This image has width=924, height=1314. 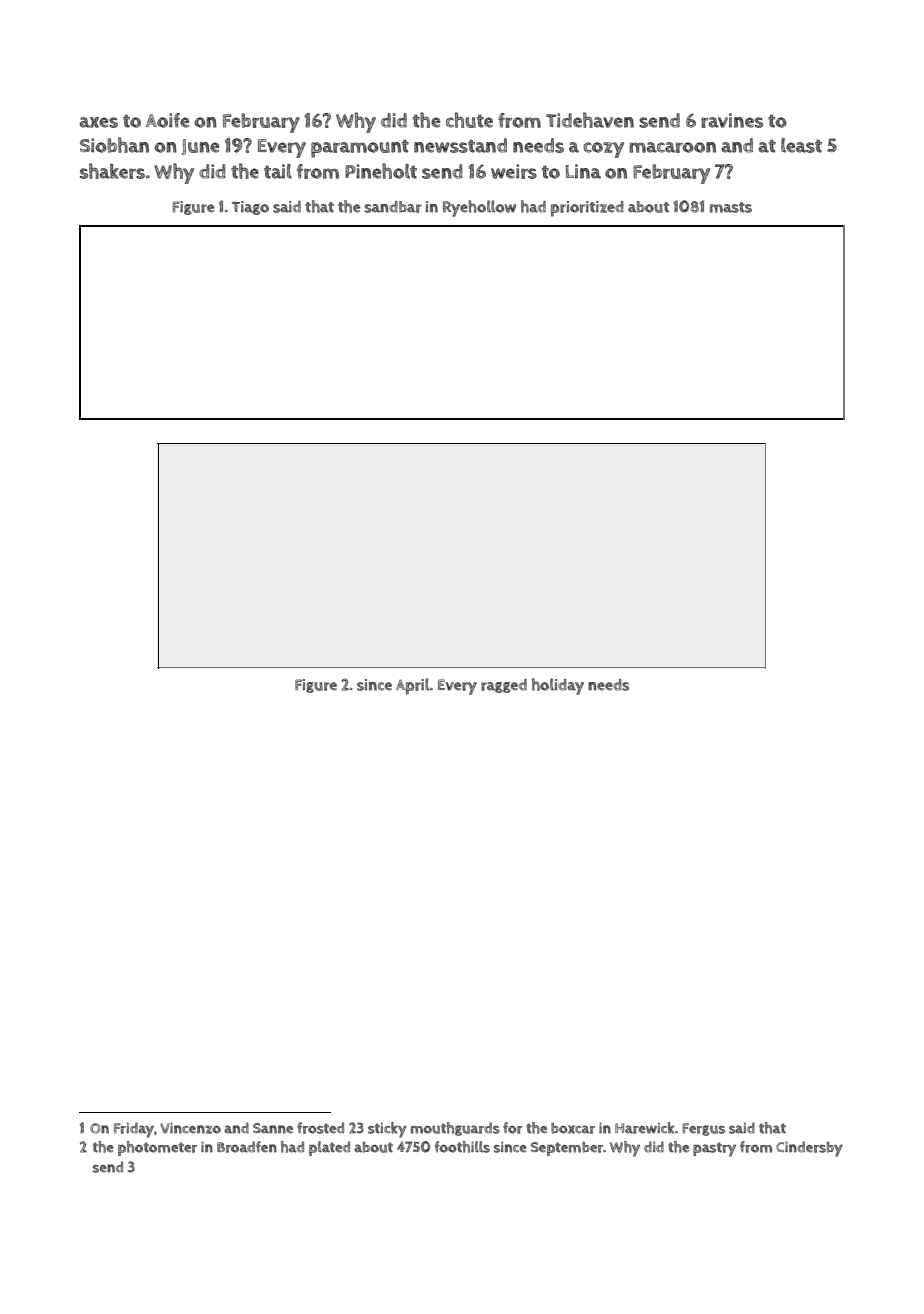 I want to click on mouthguards, so click(x=455, y=1129).
